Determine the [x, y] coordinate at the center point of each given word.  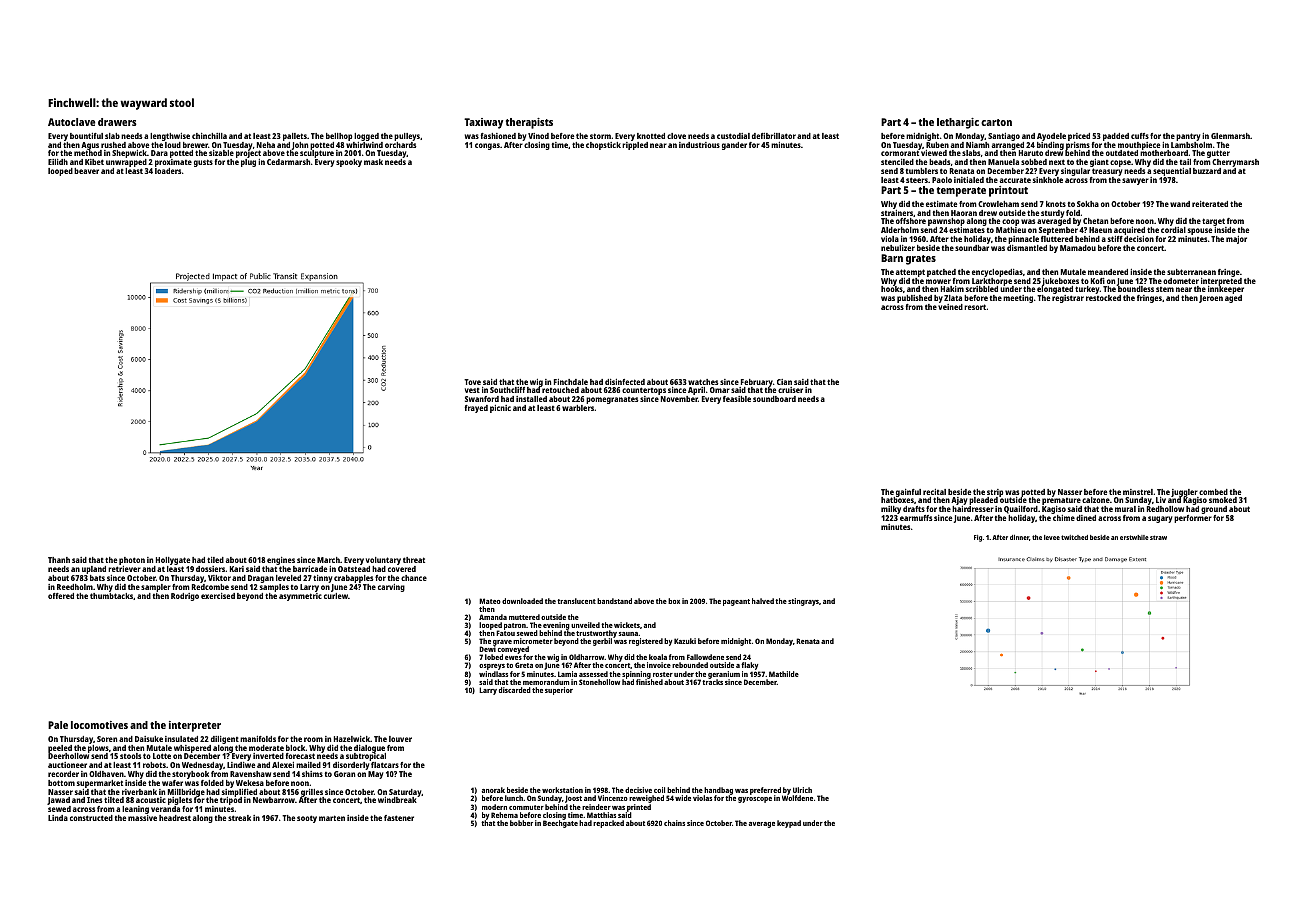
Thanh [59, 560]
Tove [472, 382]
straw [1158, 537]
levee [1052, 537]
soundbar [972, 248]
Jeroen [1211, 299]
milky [891, 510]
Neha [266, 145]
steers [917, 180]
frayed [476, 409]
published [914, 299]
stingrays [803, 602]
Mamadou [1078, 248]
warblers [578, 408]
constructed [91, 818]
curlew [336, 596]
